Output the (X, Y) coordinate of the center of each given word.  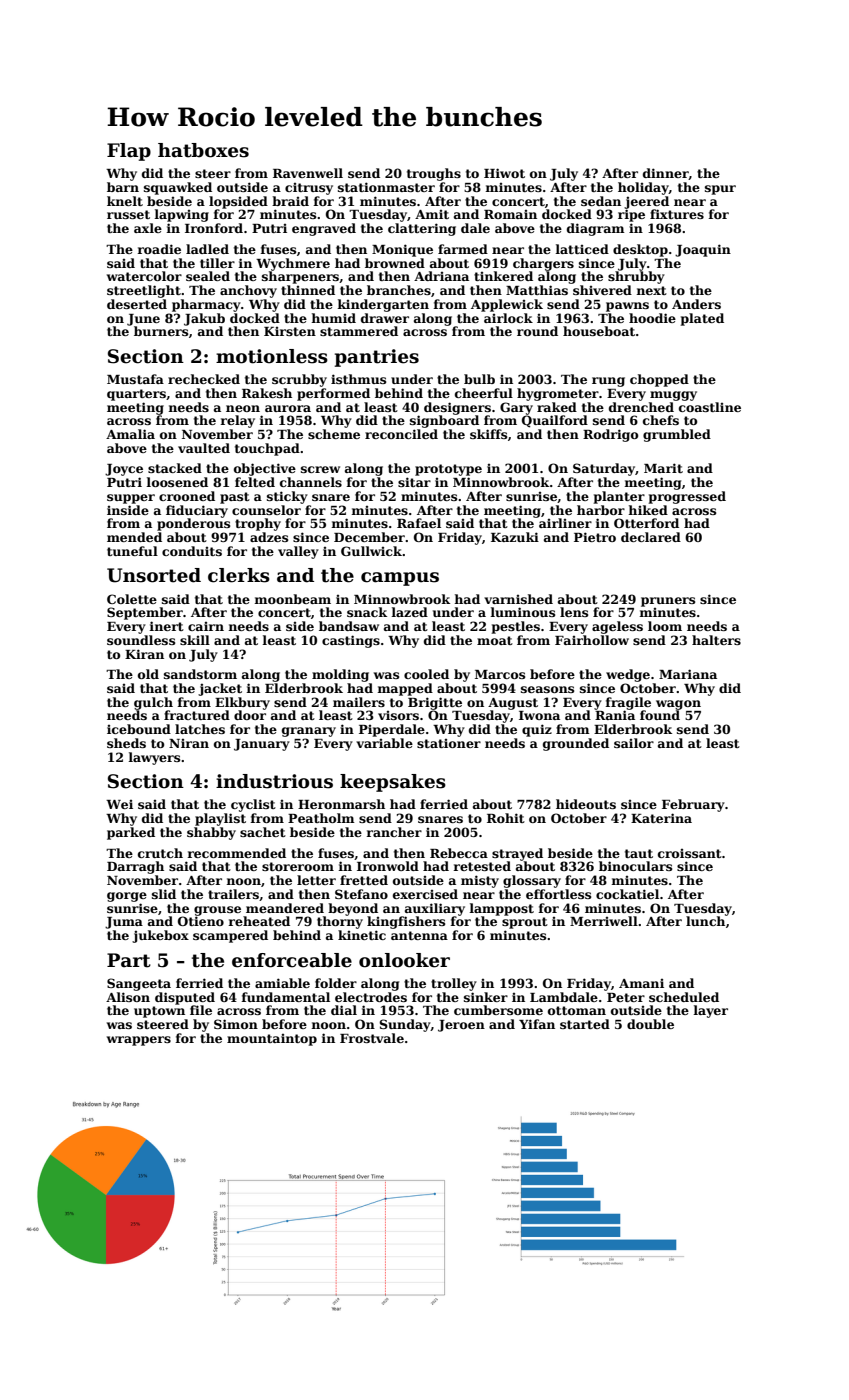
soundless (141, 640)
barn (123, 187)
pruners (668, 602)
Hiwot (504, 173)
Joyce (124, 470)
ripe (631, 215)
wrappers (139, 1041)
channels (311, 482)
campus (400, 579)
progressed (687, 497)
